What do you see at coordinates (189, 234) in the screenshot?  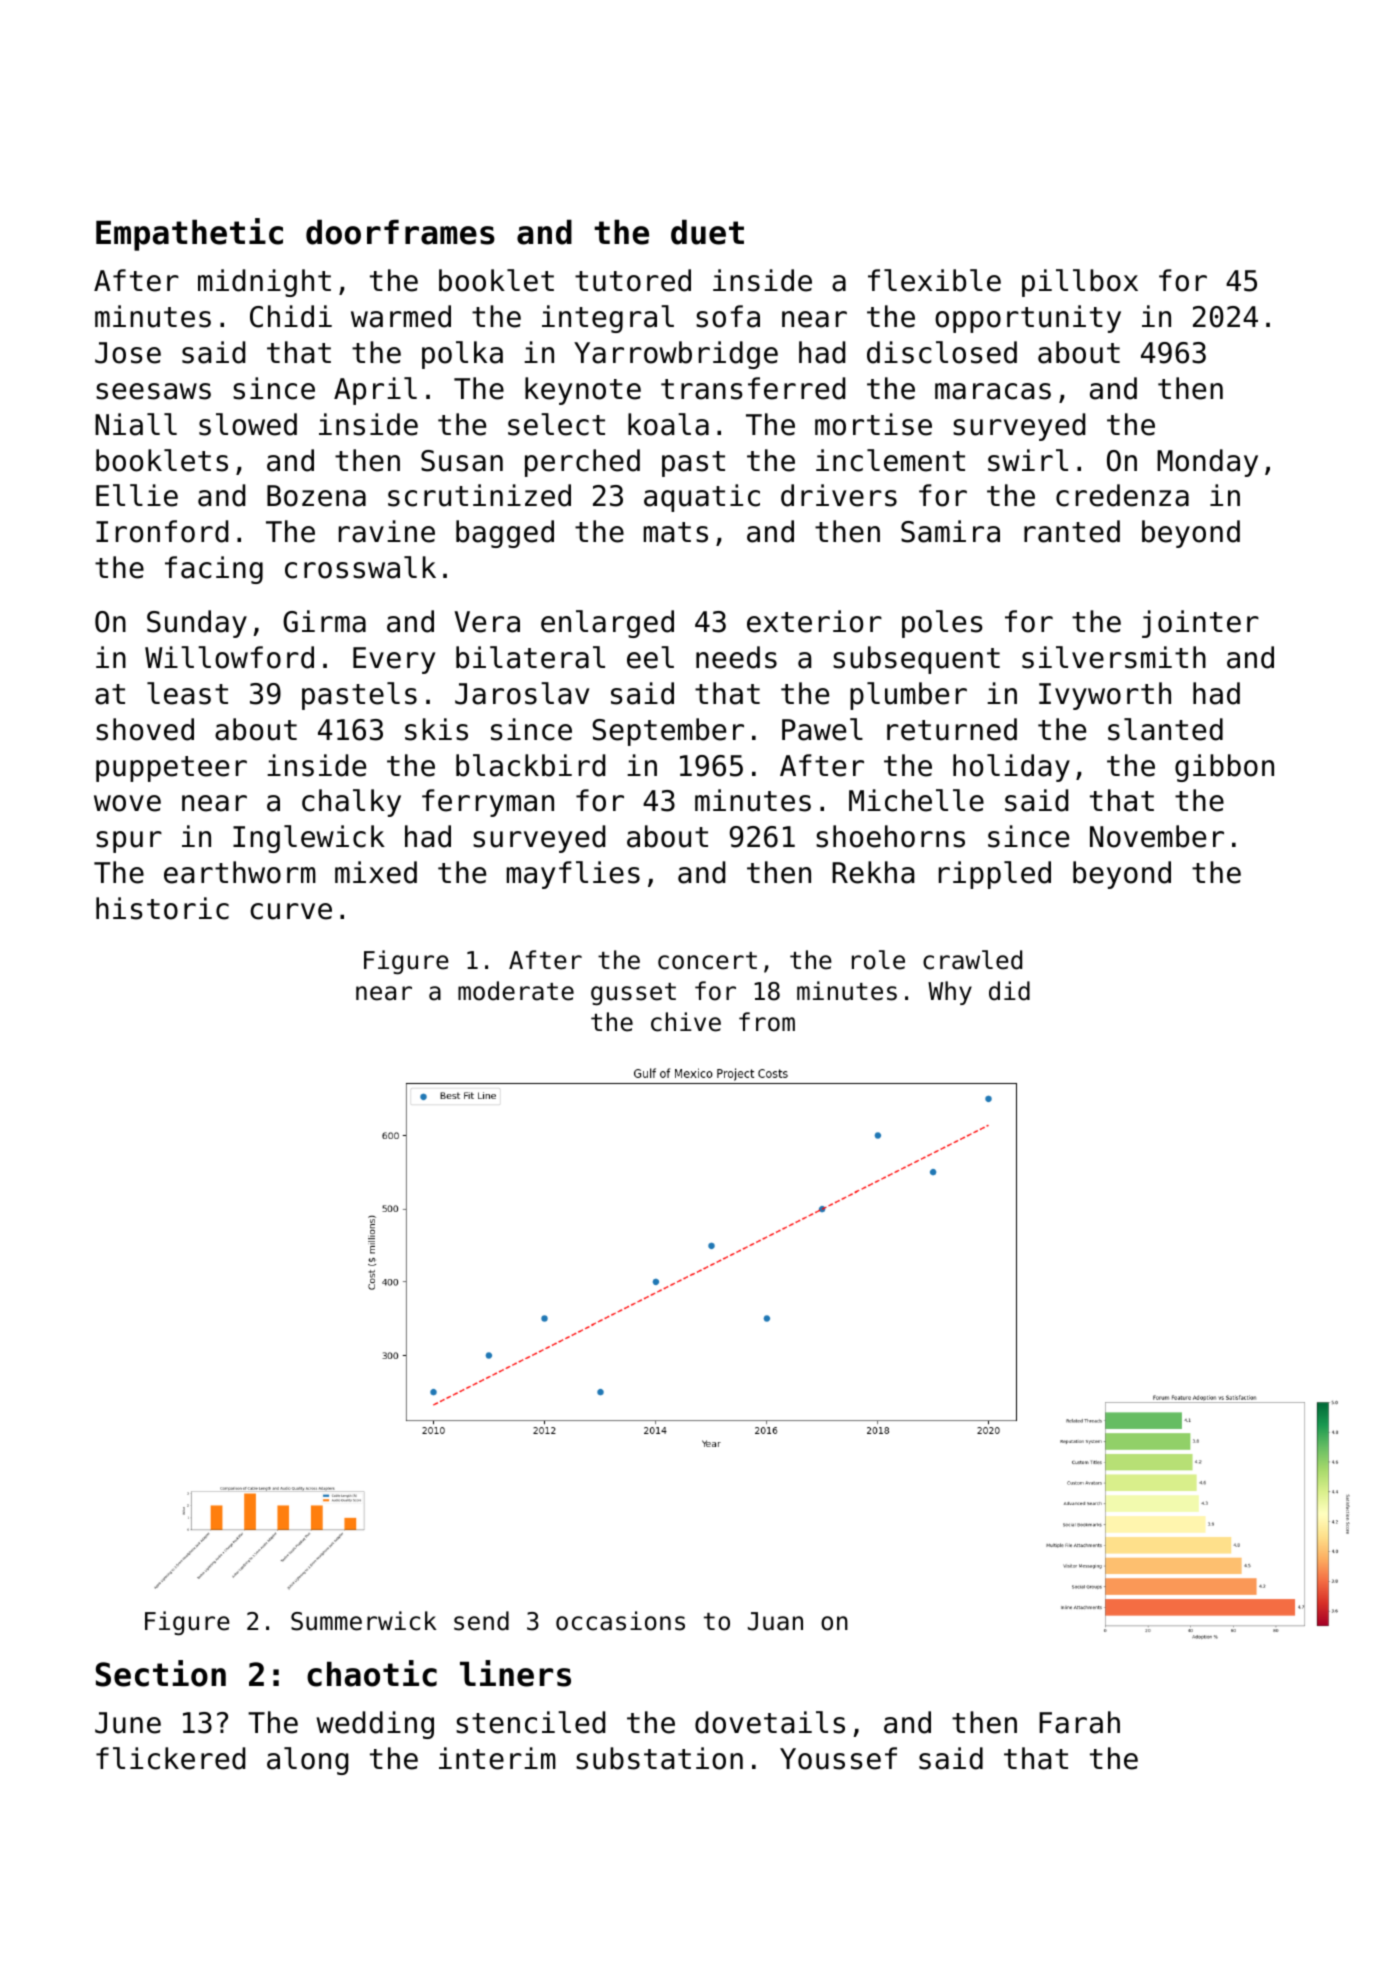 I see `Empathetic` at bounding box center [189, 234].
